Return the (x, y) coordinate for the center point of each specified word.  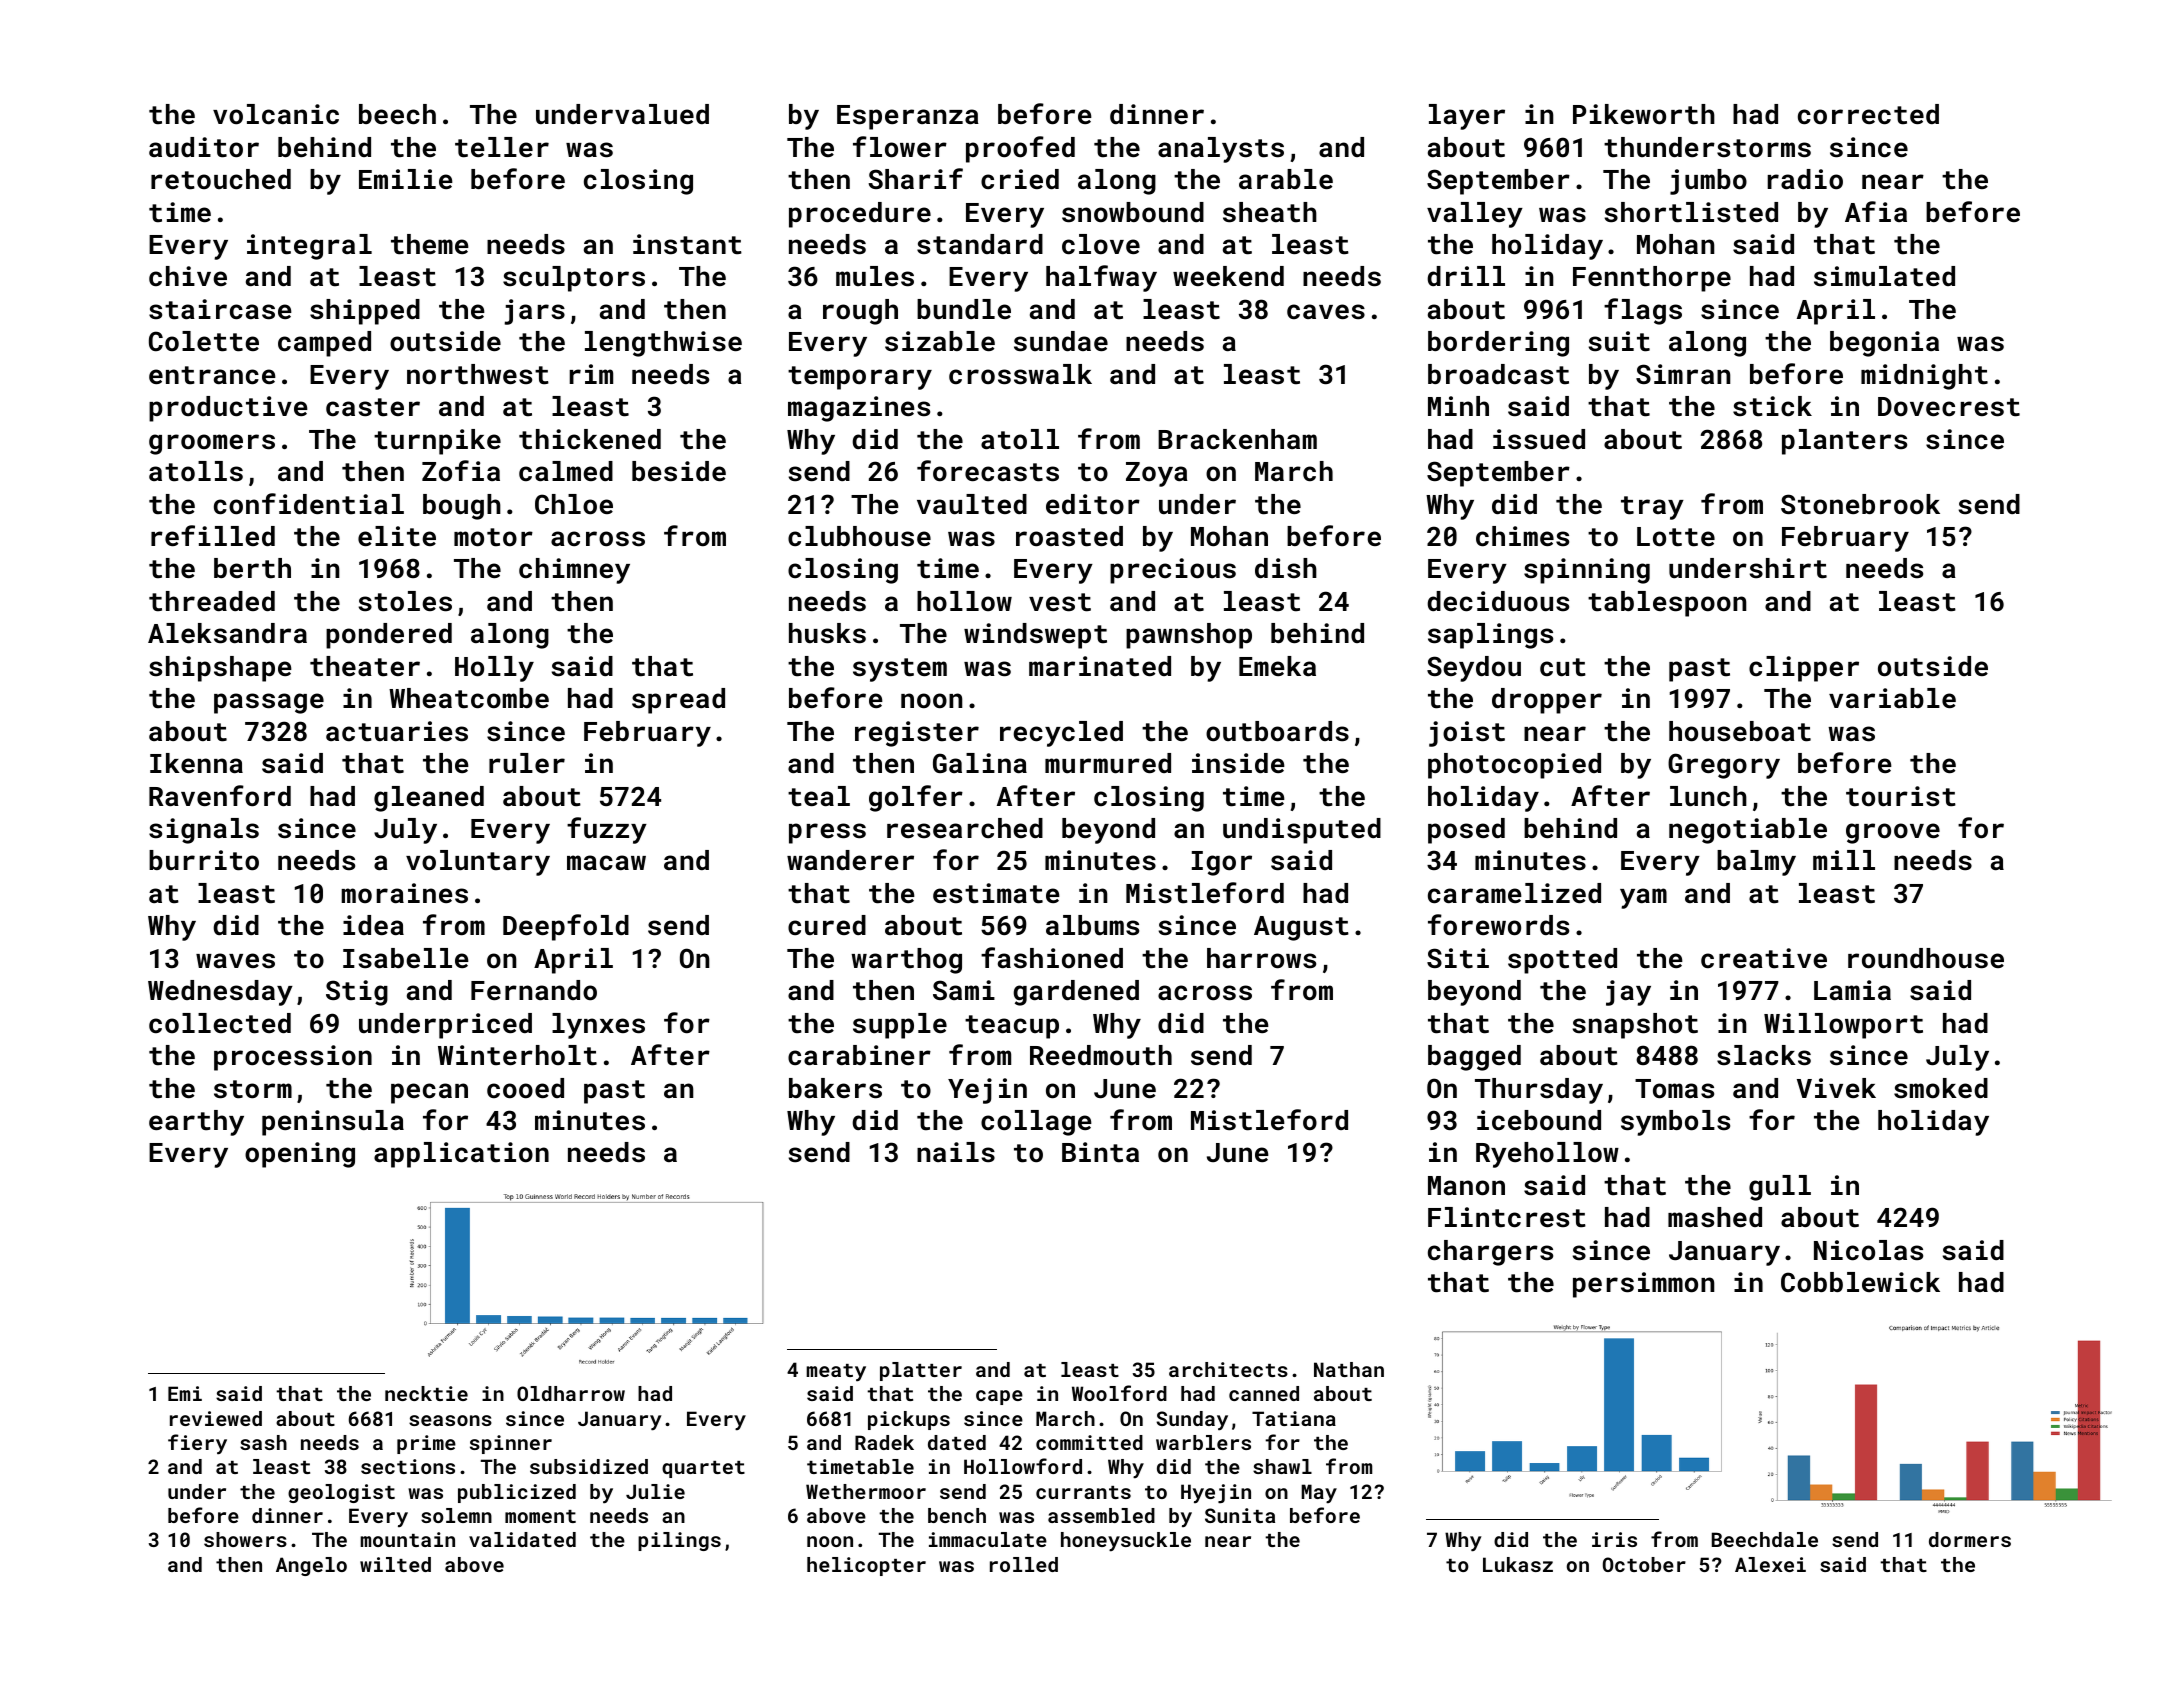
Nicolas (1868, 1250)
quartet (703, 1469)
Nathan (1349, 1369)
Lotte (1676, 537)
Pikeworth (1644, 114)
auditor (204, 147)
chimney (574, 571)
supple (900, 1026)
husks (827, 633)
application (461, 1155)
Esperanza (908, 117)
